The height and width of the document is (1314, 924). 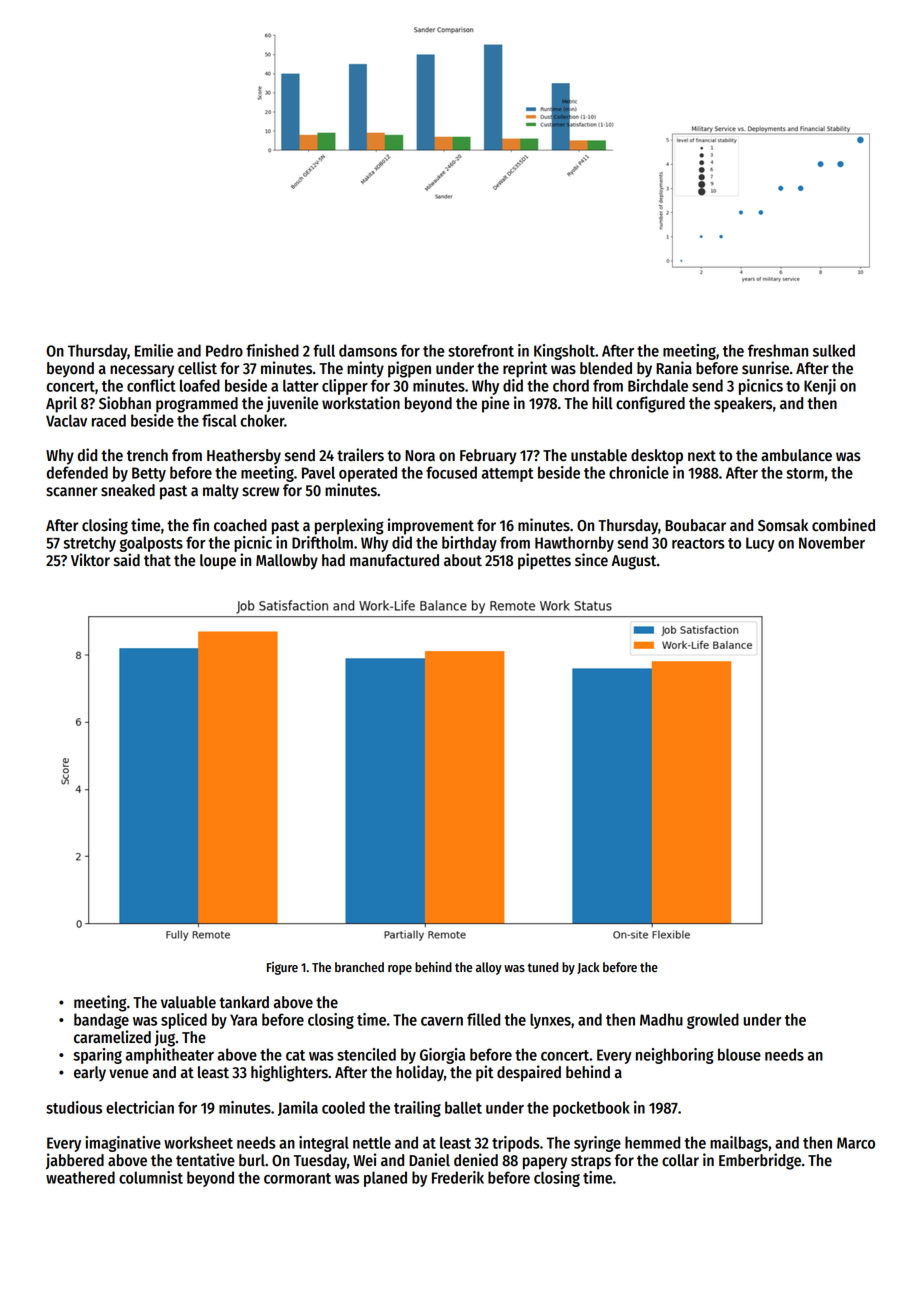 I want to click on Lucy, so click(x=760, y=544).
